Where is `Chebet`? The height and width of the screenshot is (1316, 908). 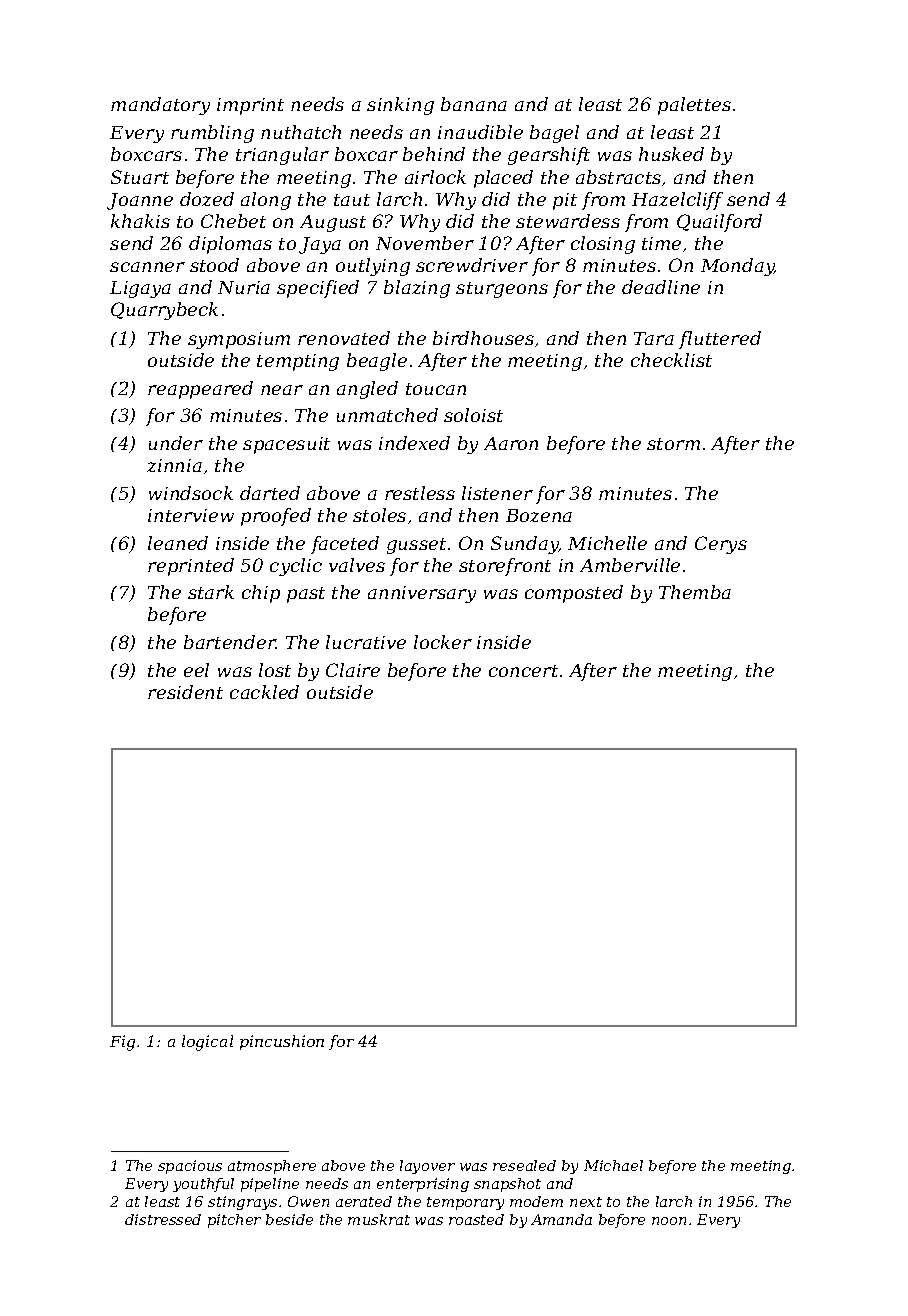 Chebet is located at coordinates (233, 221).
